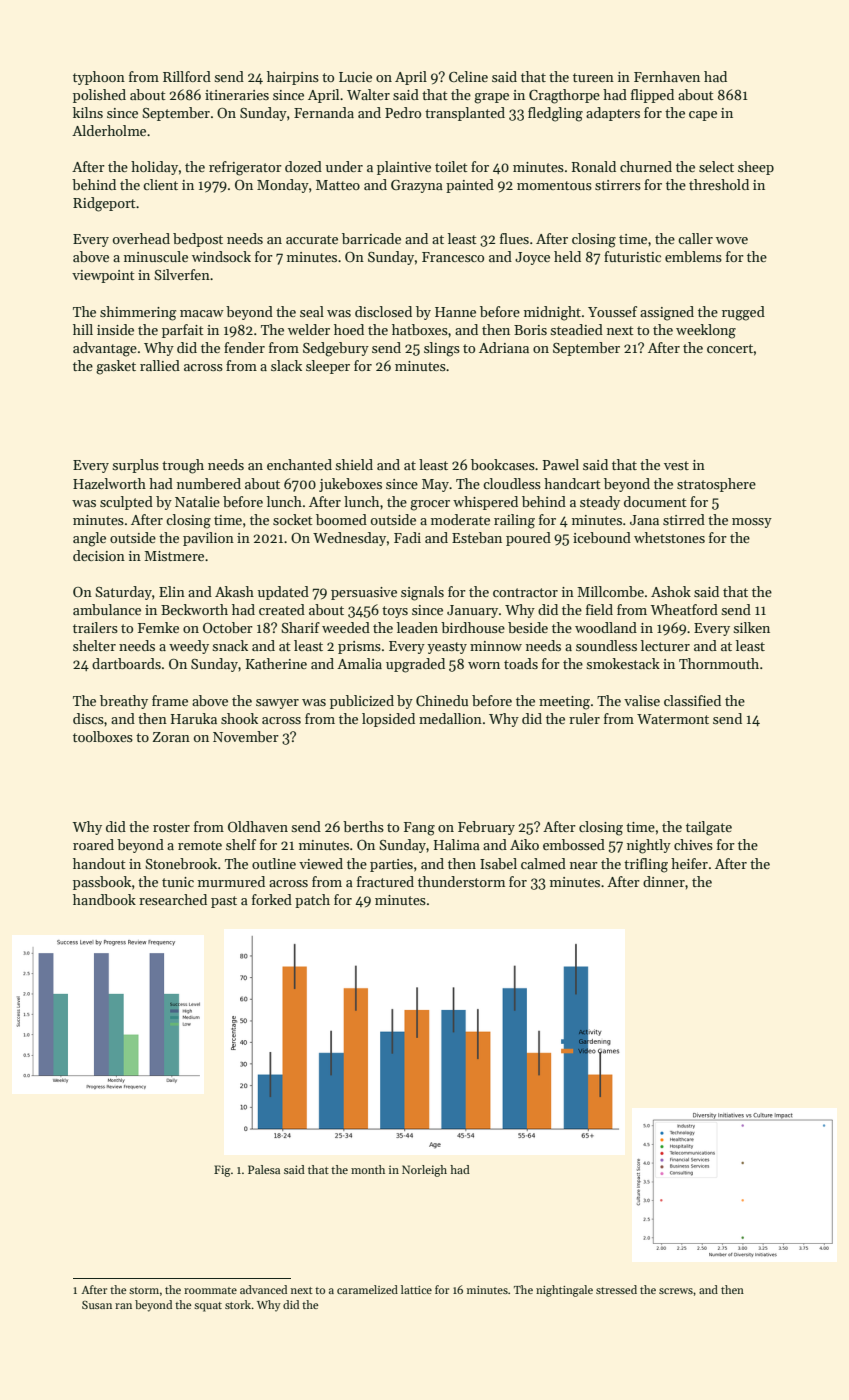 This screenshot has height=1400, width=849. Describe the element at coordinates (752, 523) in the screenshot. I see `mossy` at that location.
